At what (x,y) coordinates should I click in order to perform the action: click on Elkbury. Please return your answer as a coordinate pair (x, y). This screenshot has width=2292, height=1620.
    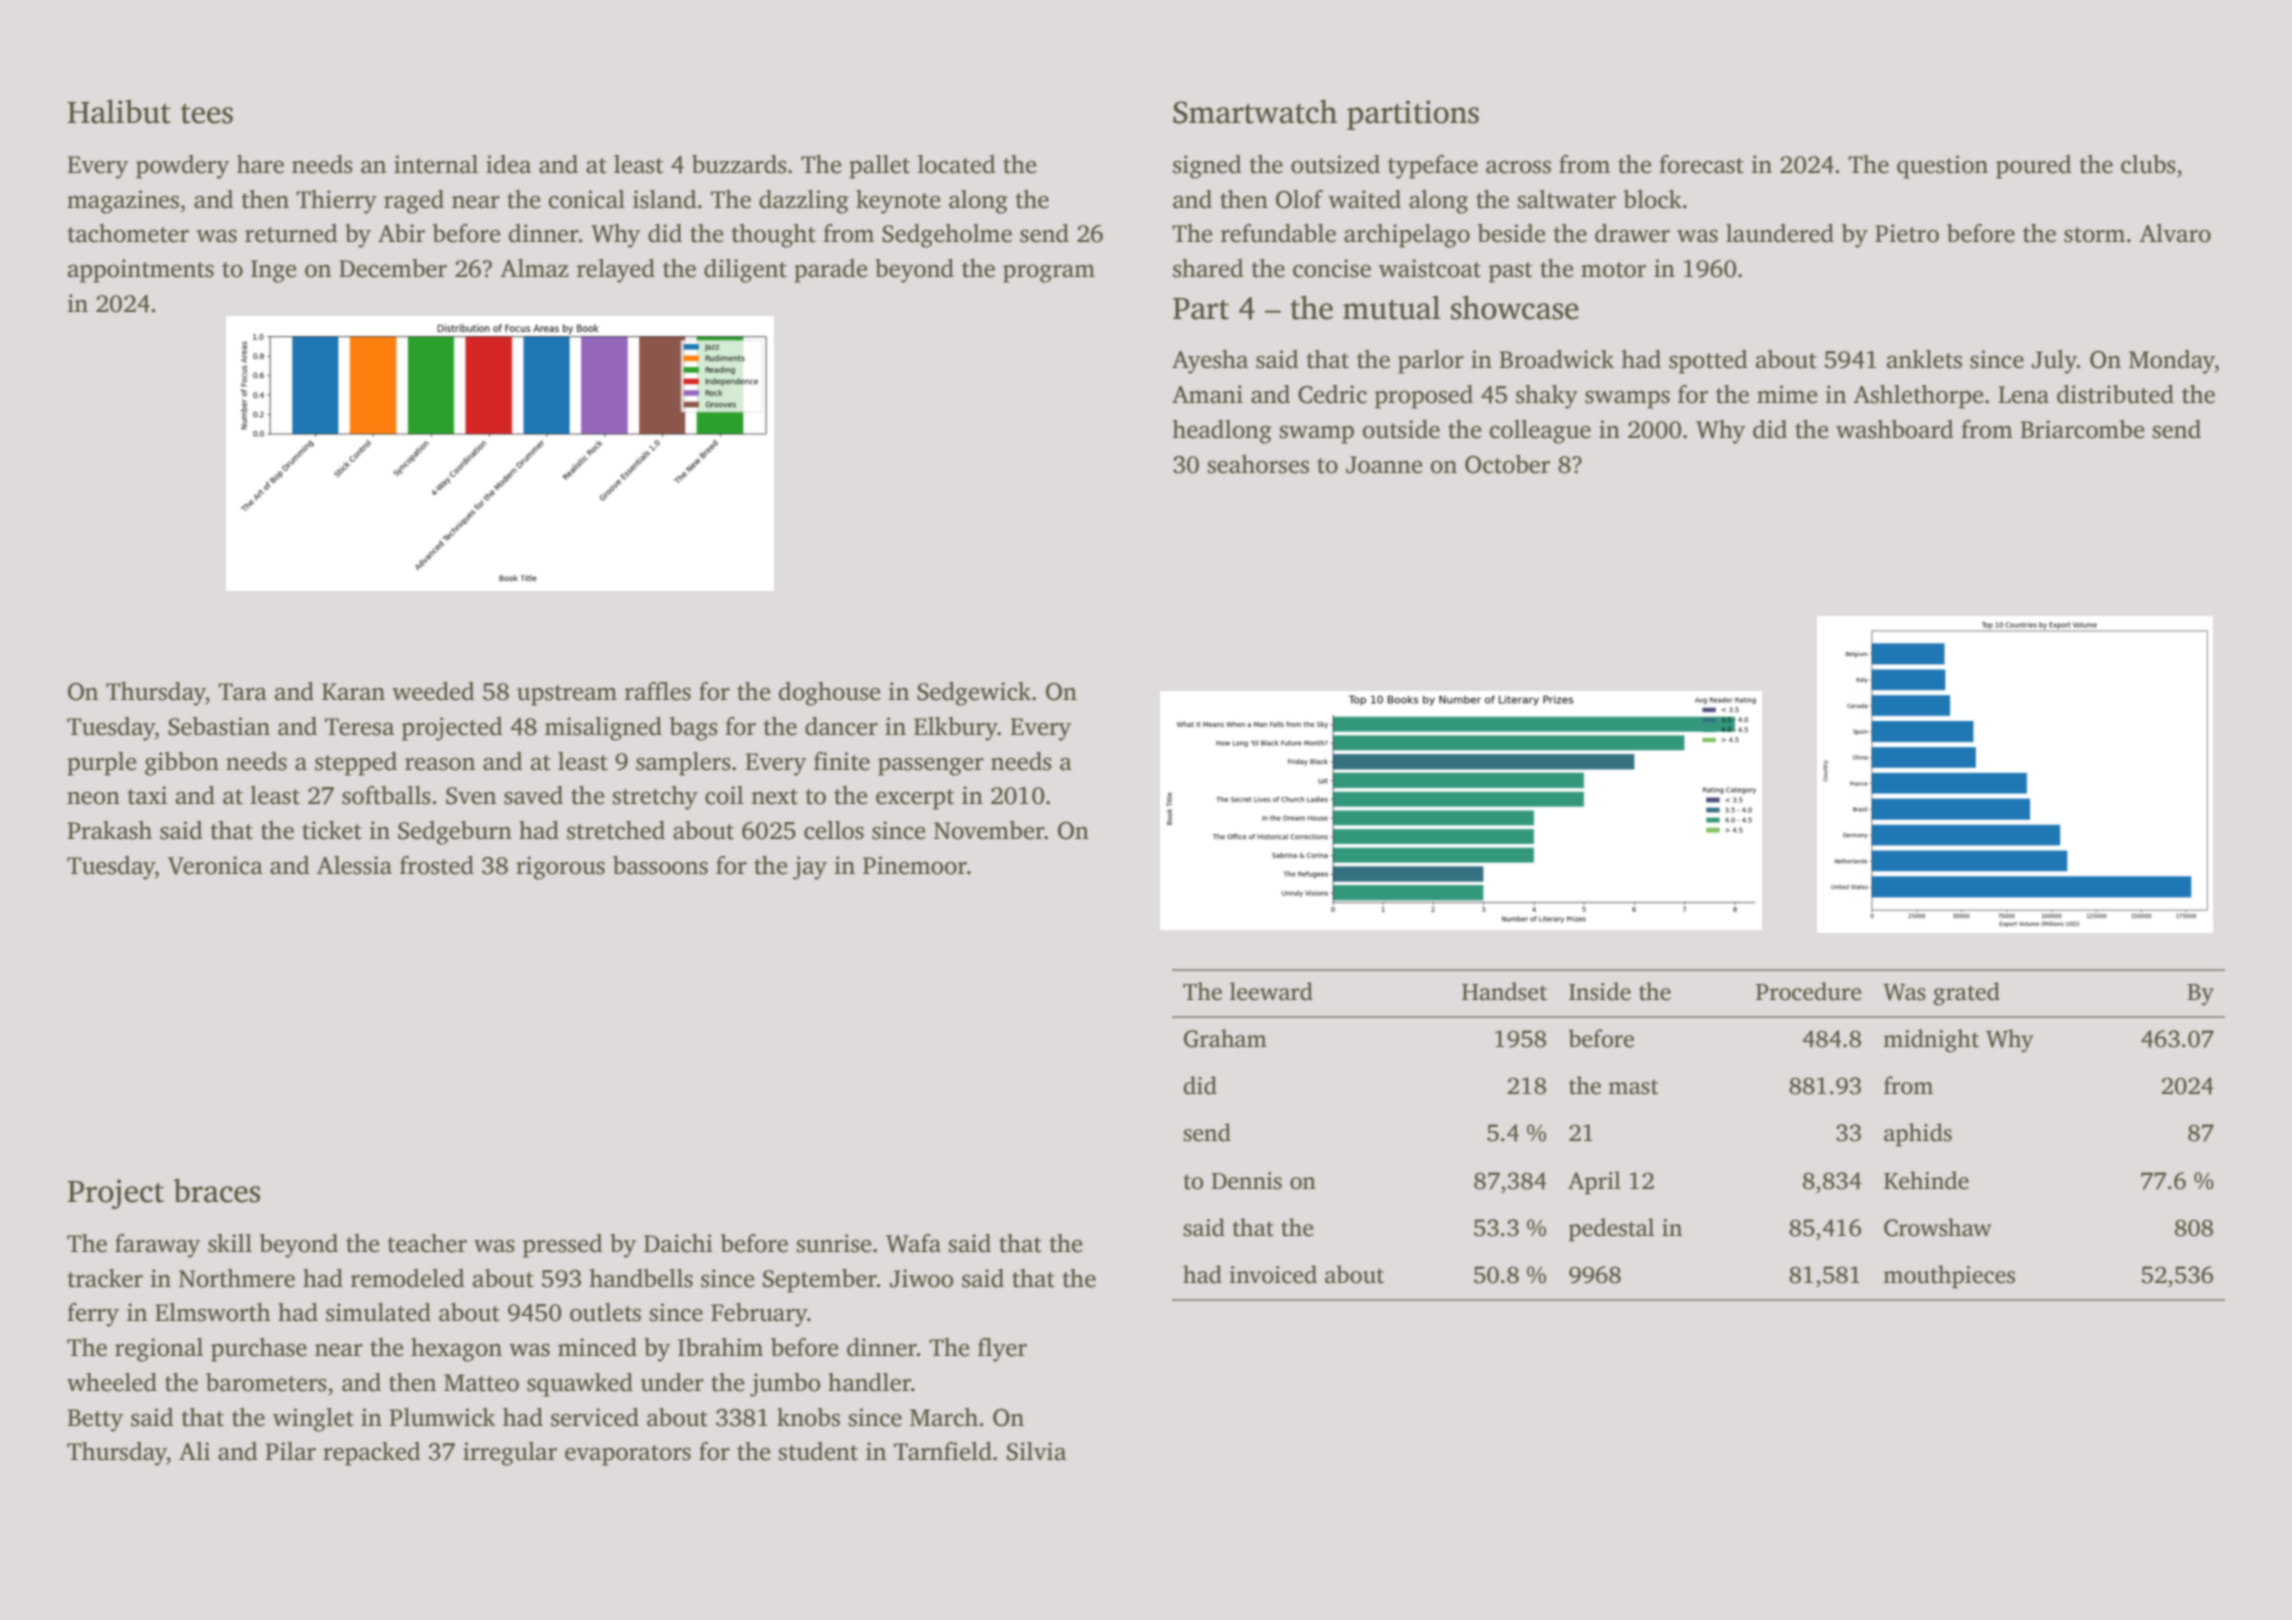
    Looking at the image, I should click on (956, 729).
